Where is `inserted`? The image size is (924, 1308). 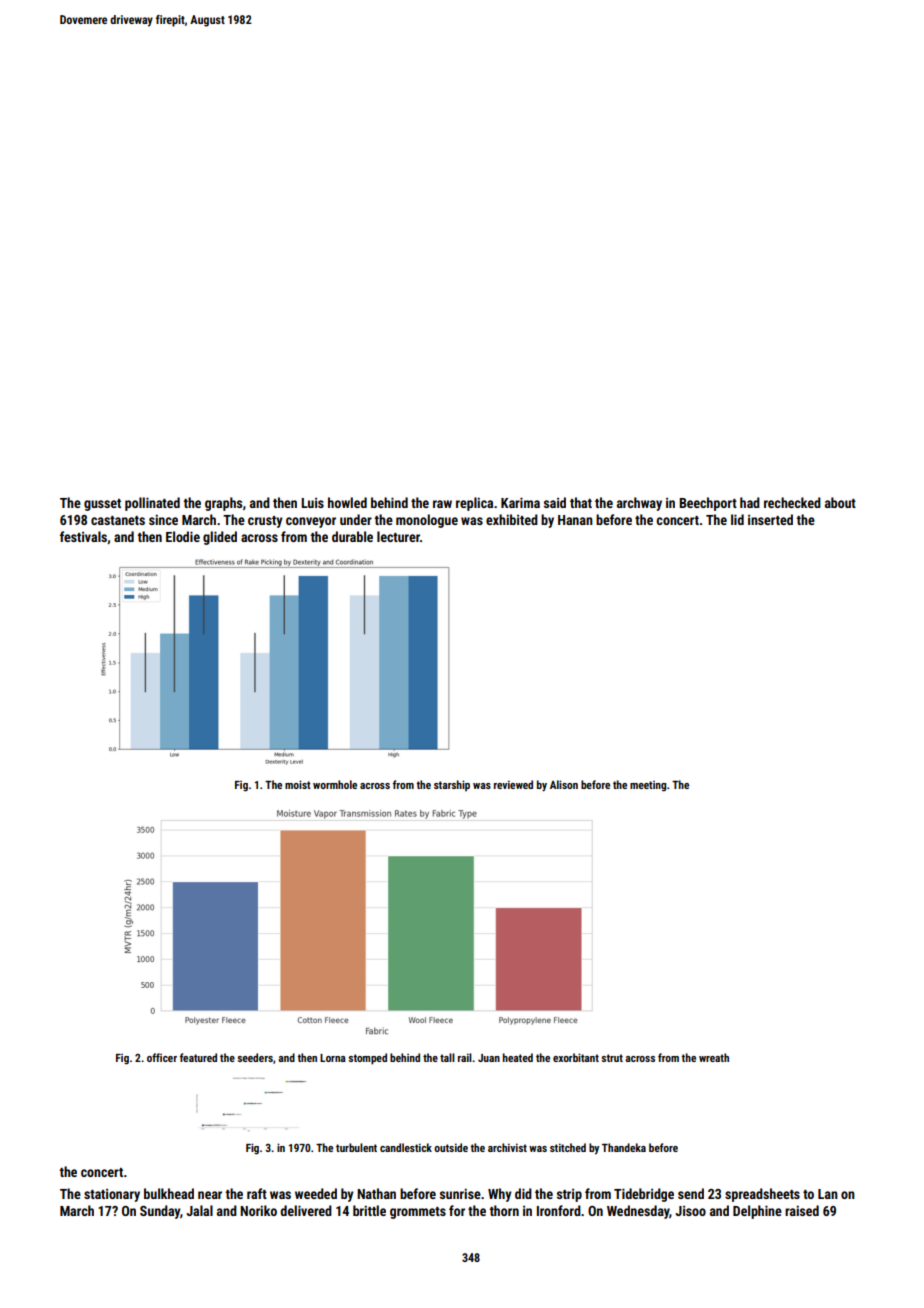
inserted is located at coordinates (770, 519).
